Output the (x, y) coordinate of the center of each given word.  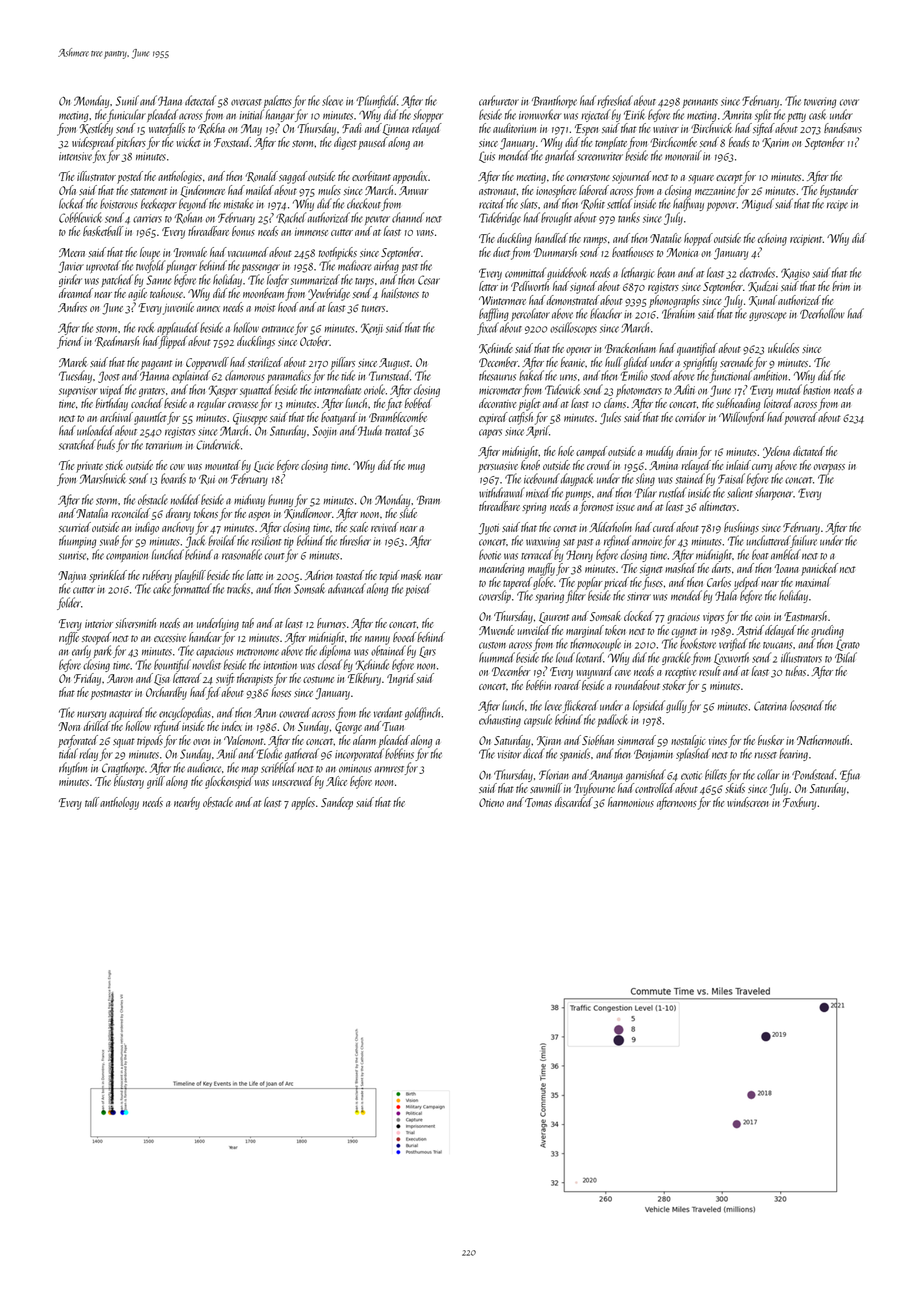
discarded (574, 802)
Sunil (127, 100)
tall (92, 802)
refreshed (615, 101)
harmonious (631, 802)
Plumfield (377, 101)
